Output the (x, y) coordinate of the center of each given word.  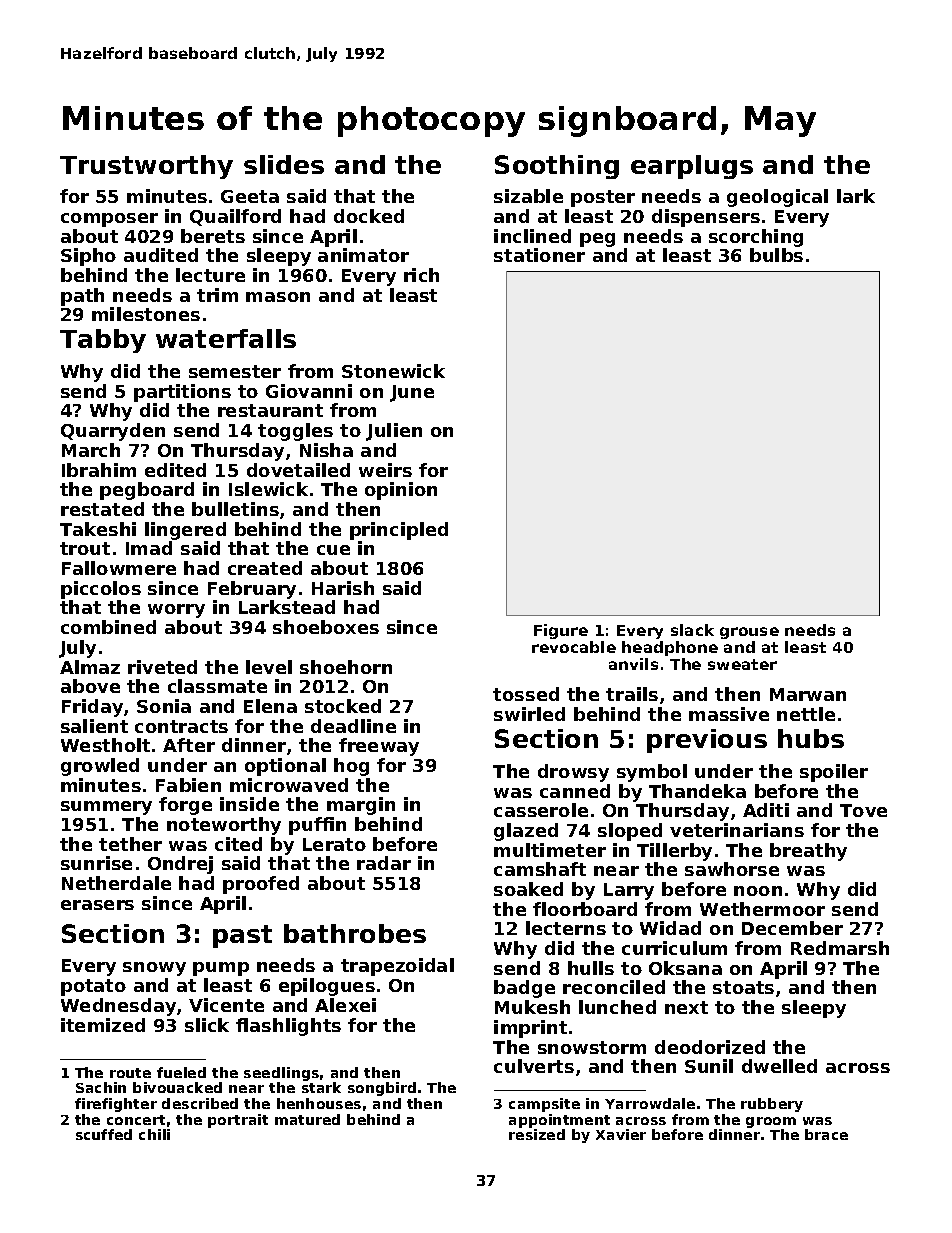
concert (136, 1120)
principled (399, 531)
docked (369, 216)
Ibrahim (99, 470)
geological (777, 198)
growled (100, 767)
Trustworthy (146, 167)
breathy (808, 852)
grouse (749, 633)
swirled (529, 714)
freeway (379, 747)
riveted (162, 667)
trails (632, 694)
